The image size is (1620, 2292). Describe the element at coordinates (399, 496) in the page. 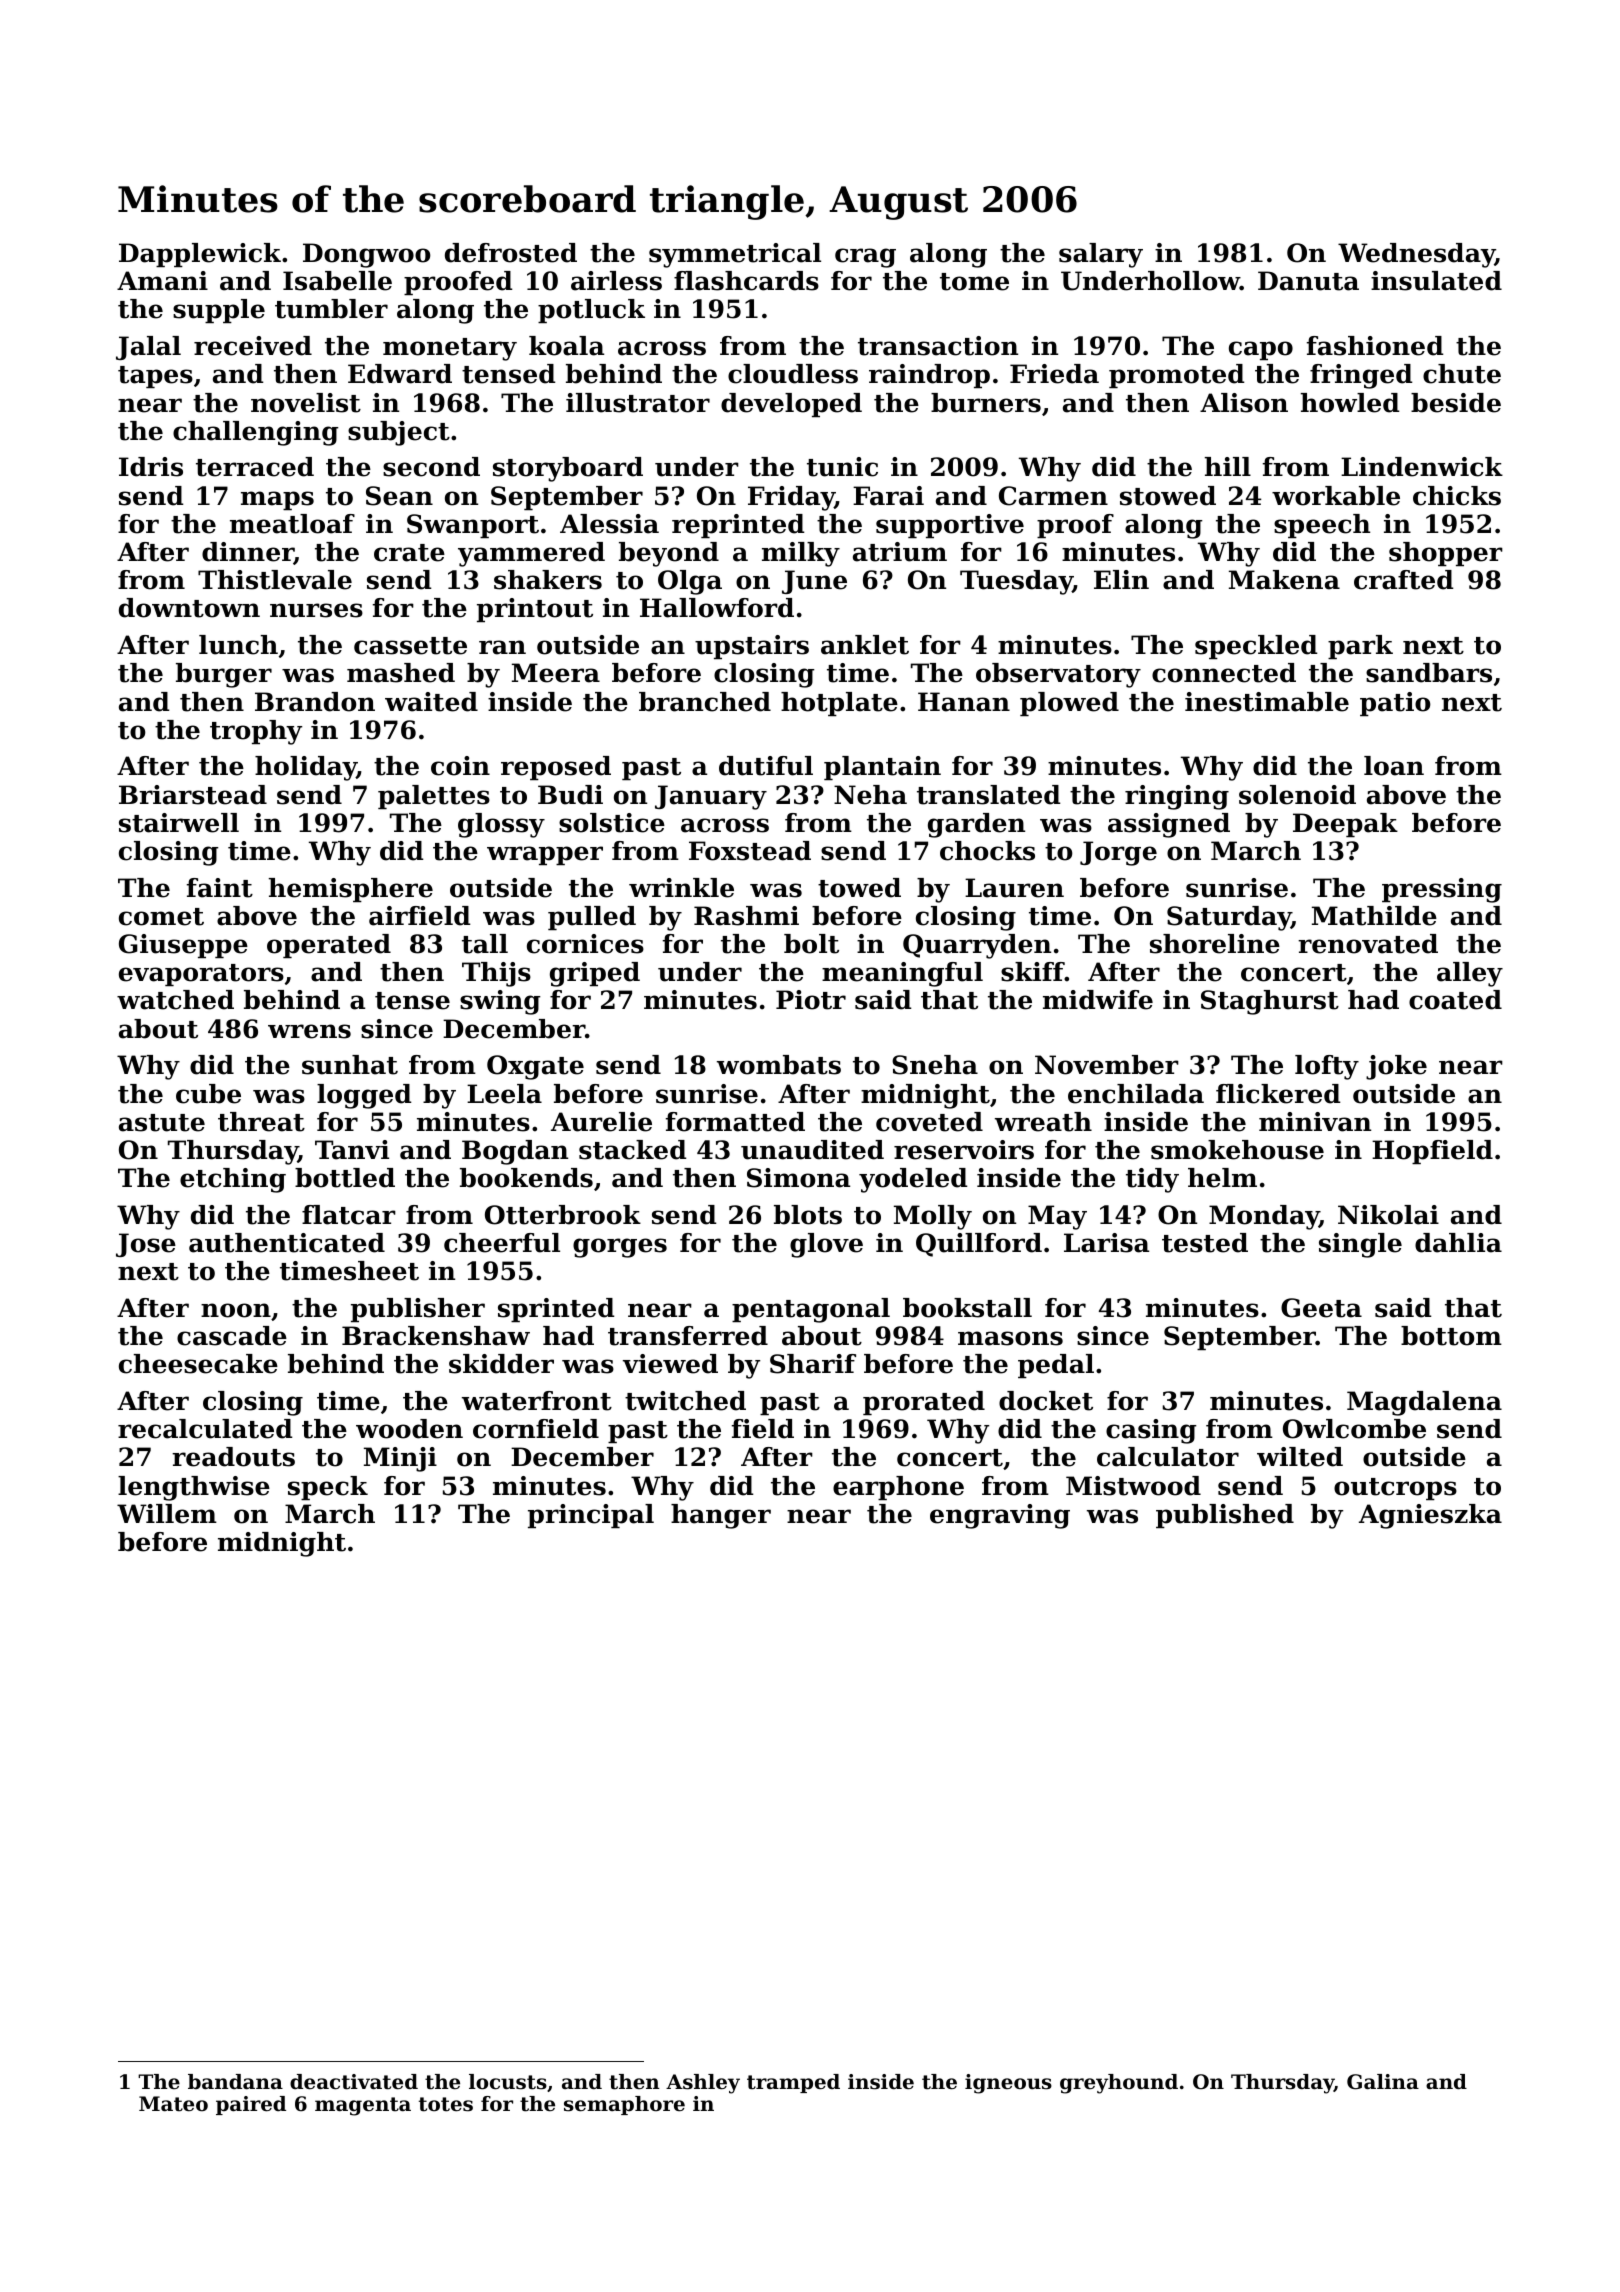

I see `Sean` at that location.
